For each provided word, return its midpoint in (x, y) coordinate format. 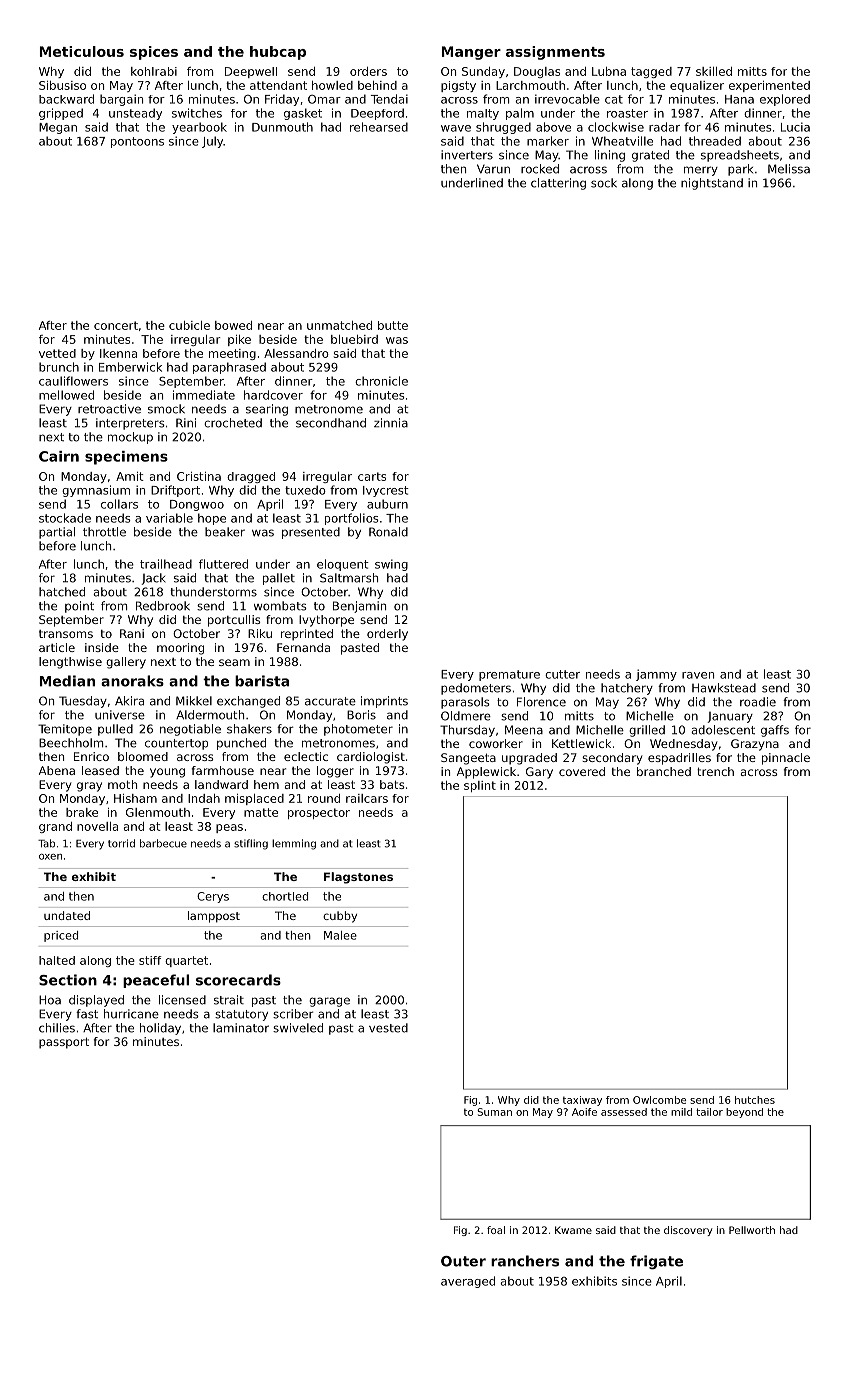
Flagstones (358, 878)
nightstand (712, 184)
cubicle (189, 325)
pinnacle (786, 759)
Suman (494, 1112)
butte (393, 325)
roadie (758, 702)
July (212, 142)
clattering (558, 184)
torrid (121, 843)
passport (64, 1043)
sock (604, 183)
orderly (387, 635)
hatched (62, 592)
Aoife (584, 1112)
